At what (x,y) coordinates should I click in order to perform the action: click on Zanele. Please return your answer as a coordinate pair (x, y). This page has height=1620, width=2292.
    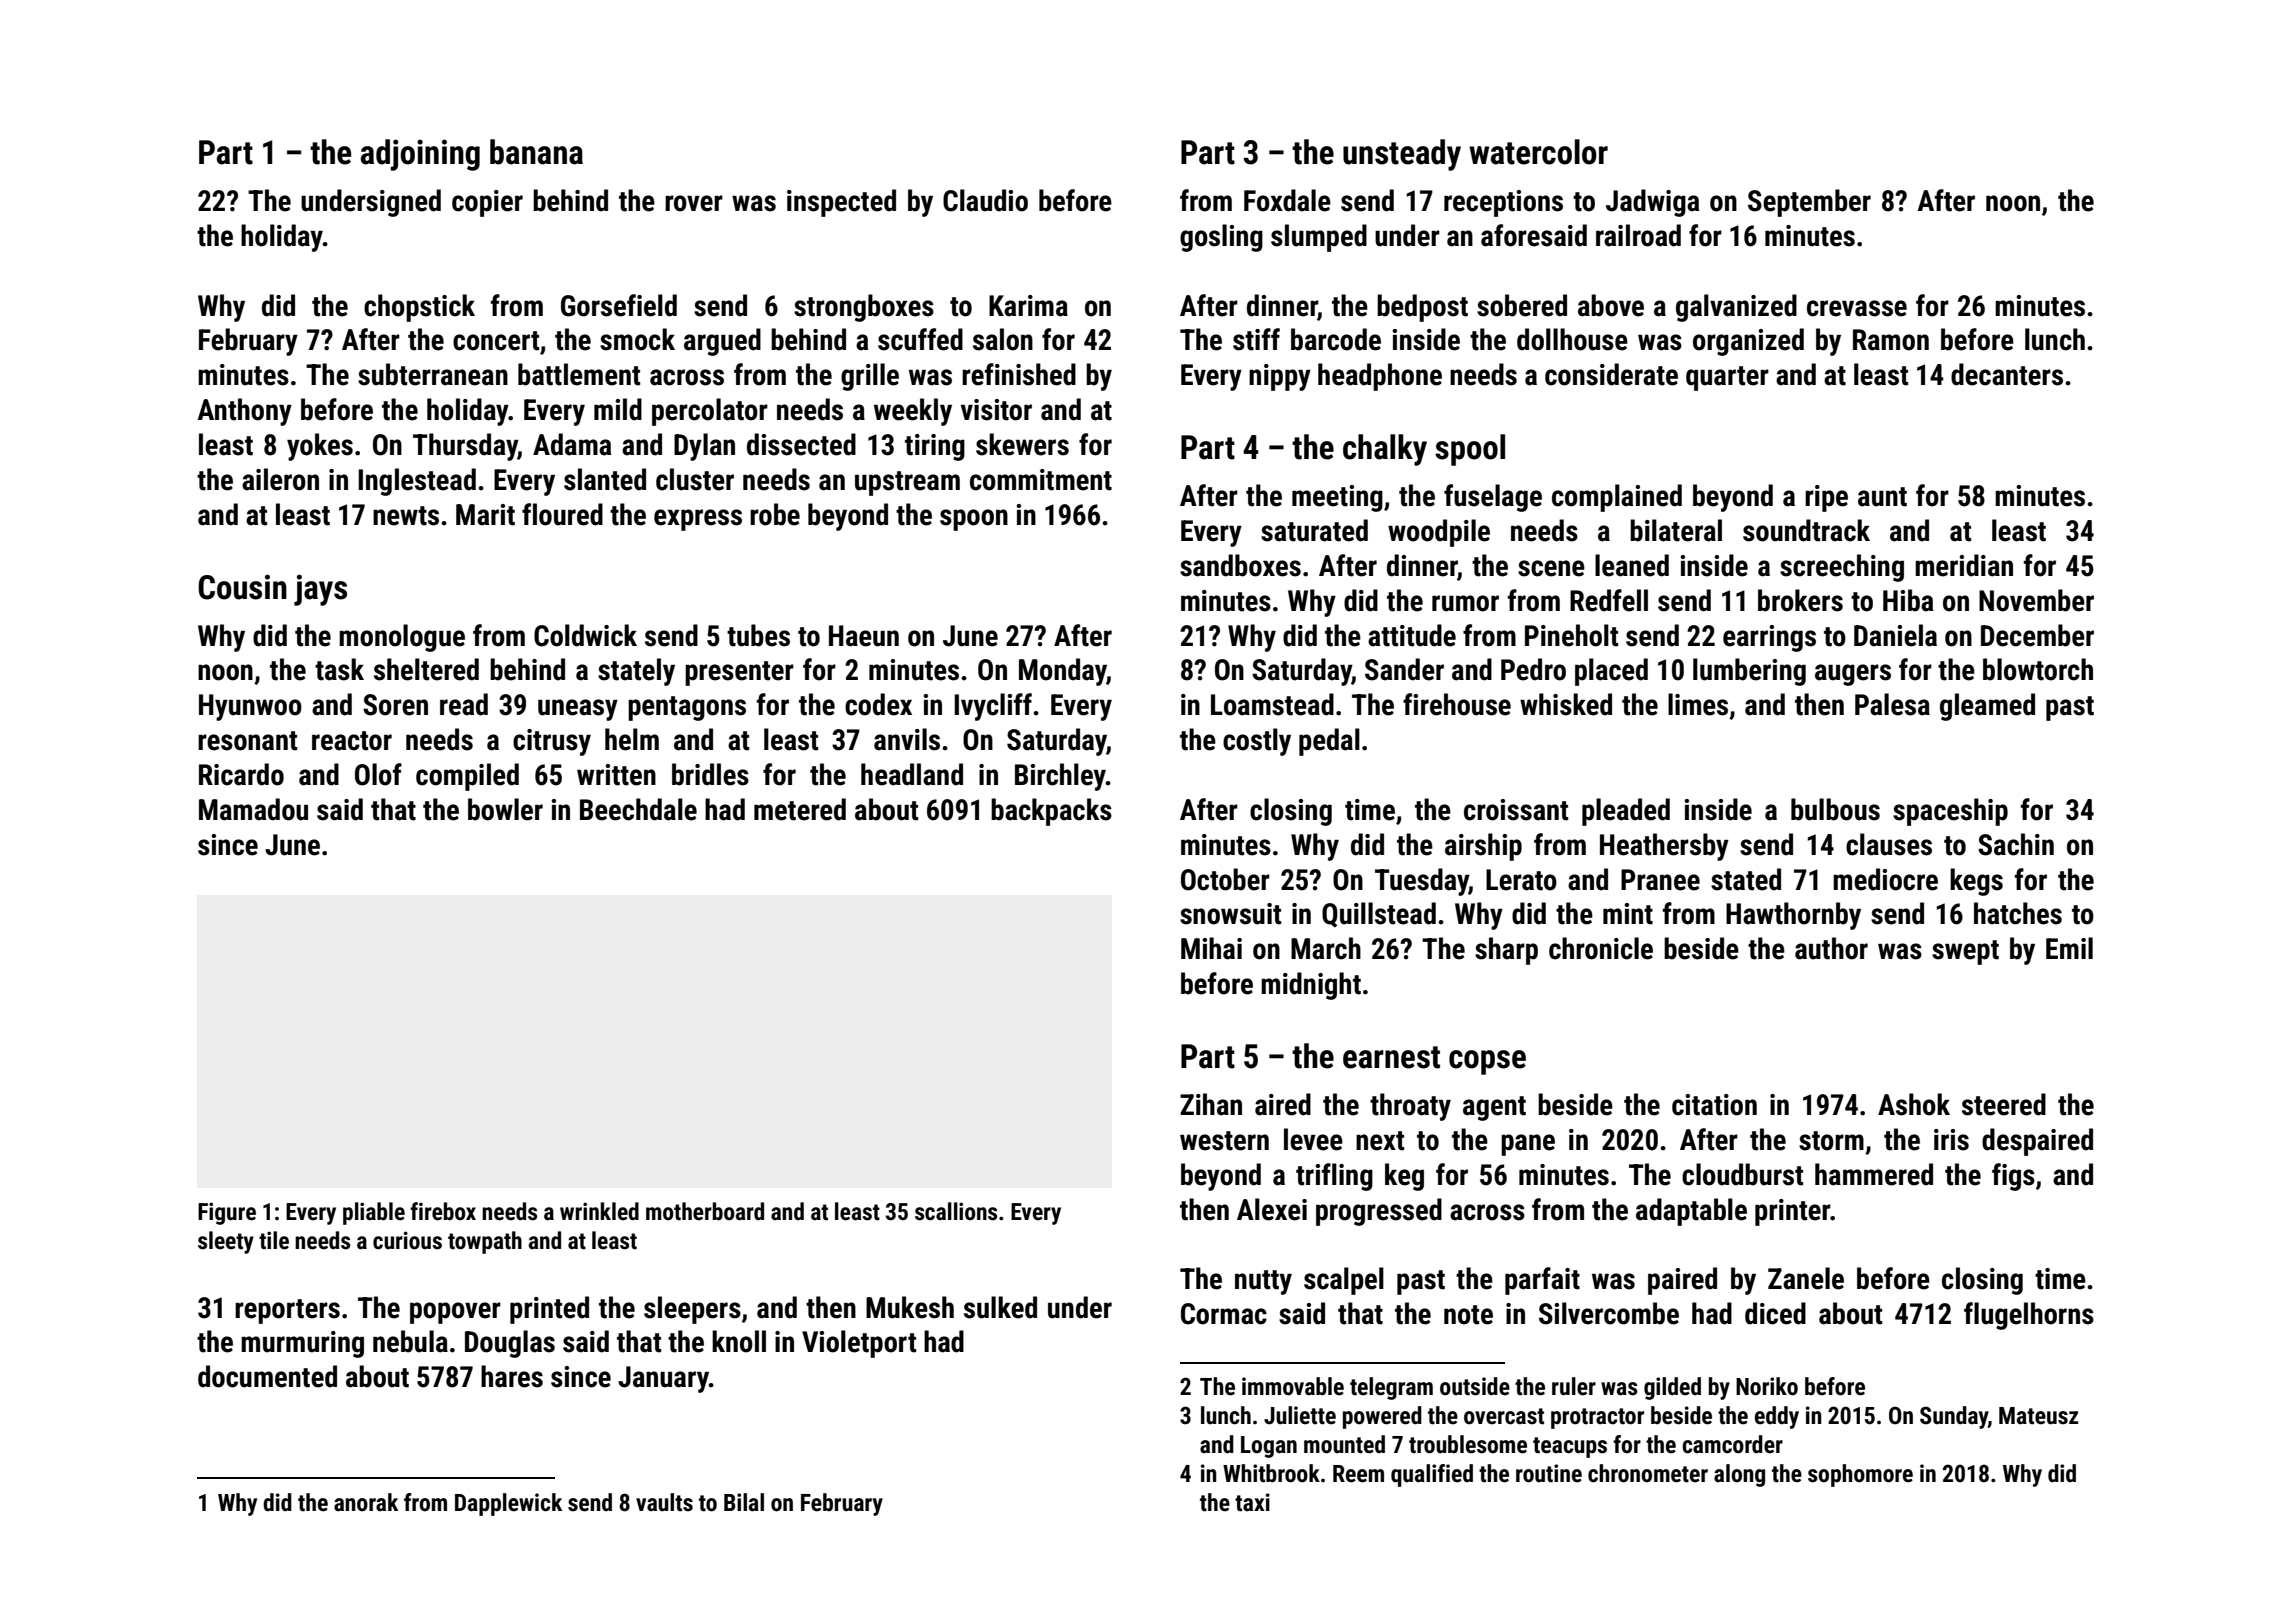
    Looking at the image, I should click on (1806, 1278).
